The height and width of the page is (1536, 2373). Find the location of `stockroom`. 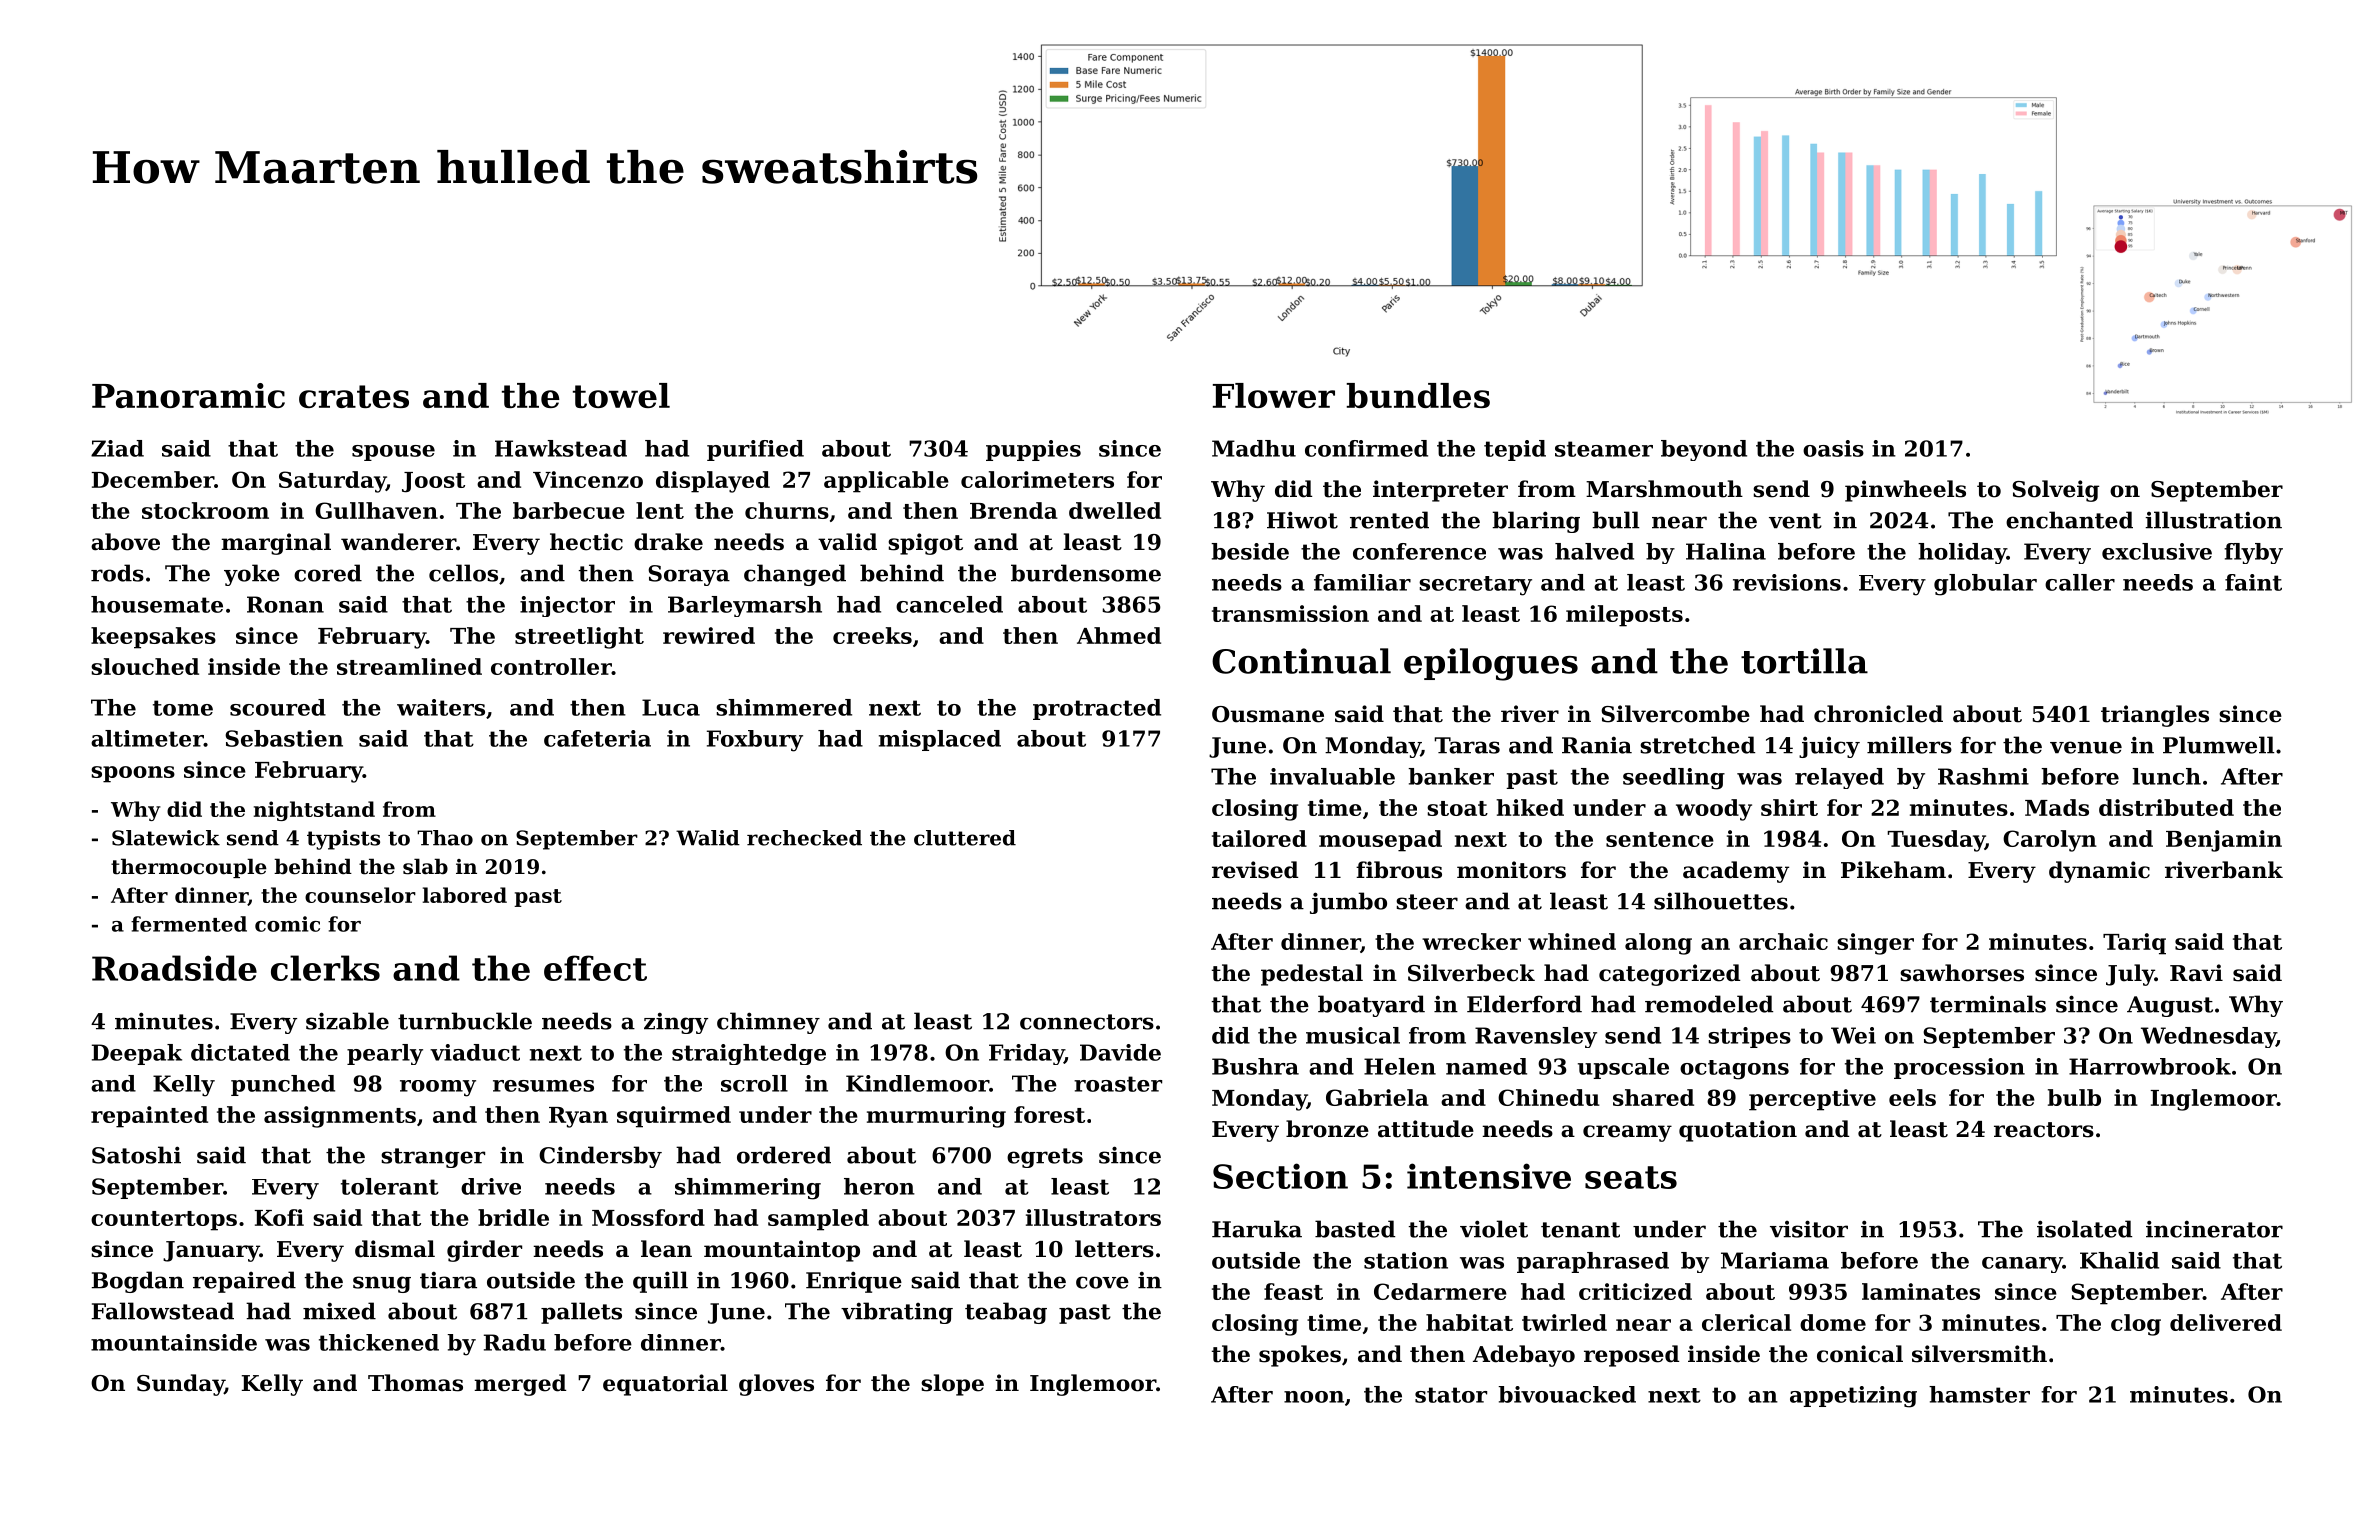

stockroom is located at coordinates (205, 510).
